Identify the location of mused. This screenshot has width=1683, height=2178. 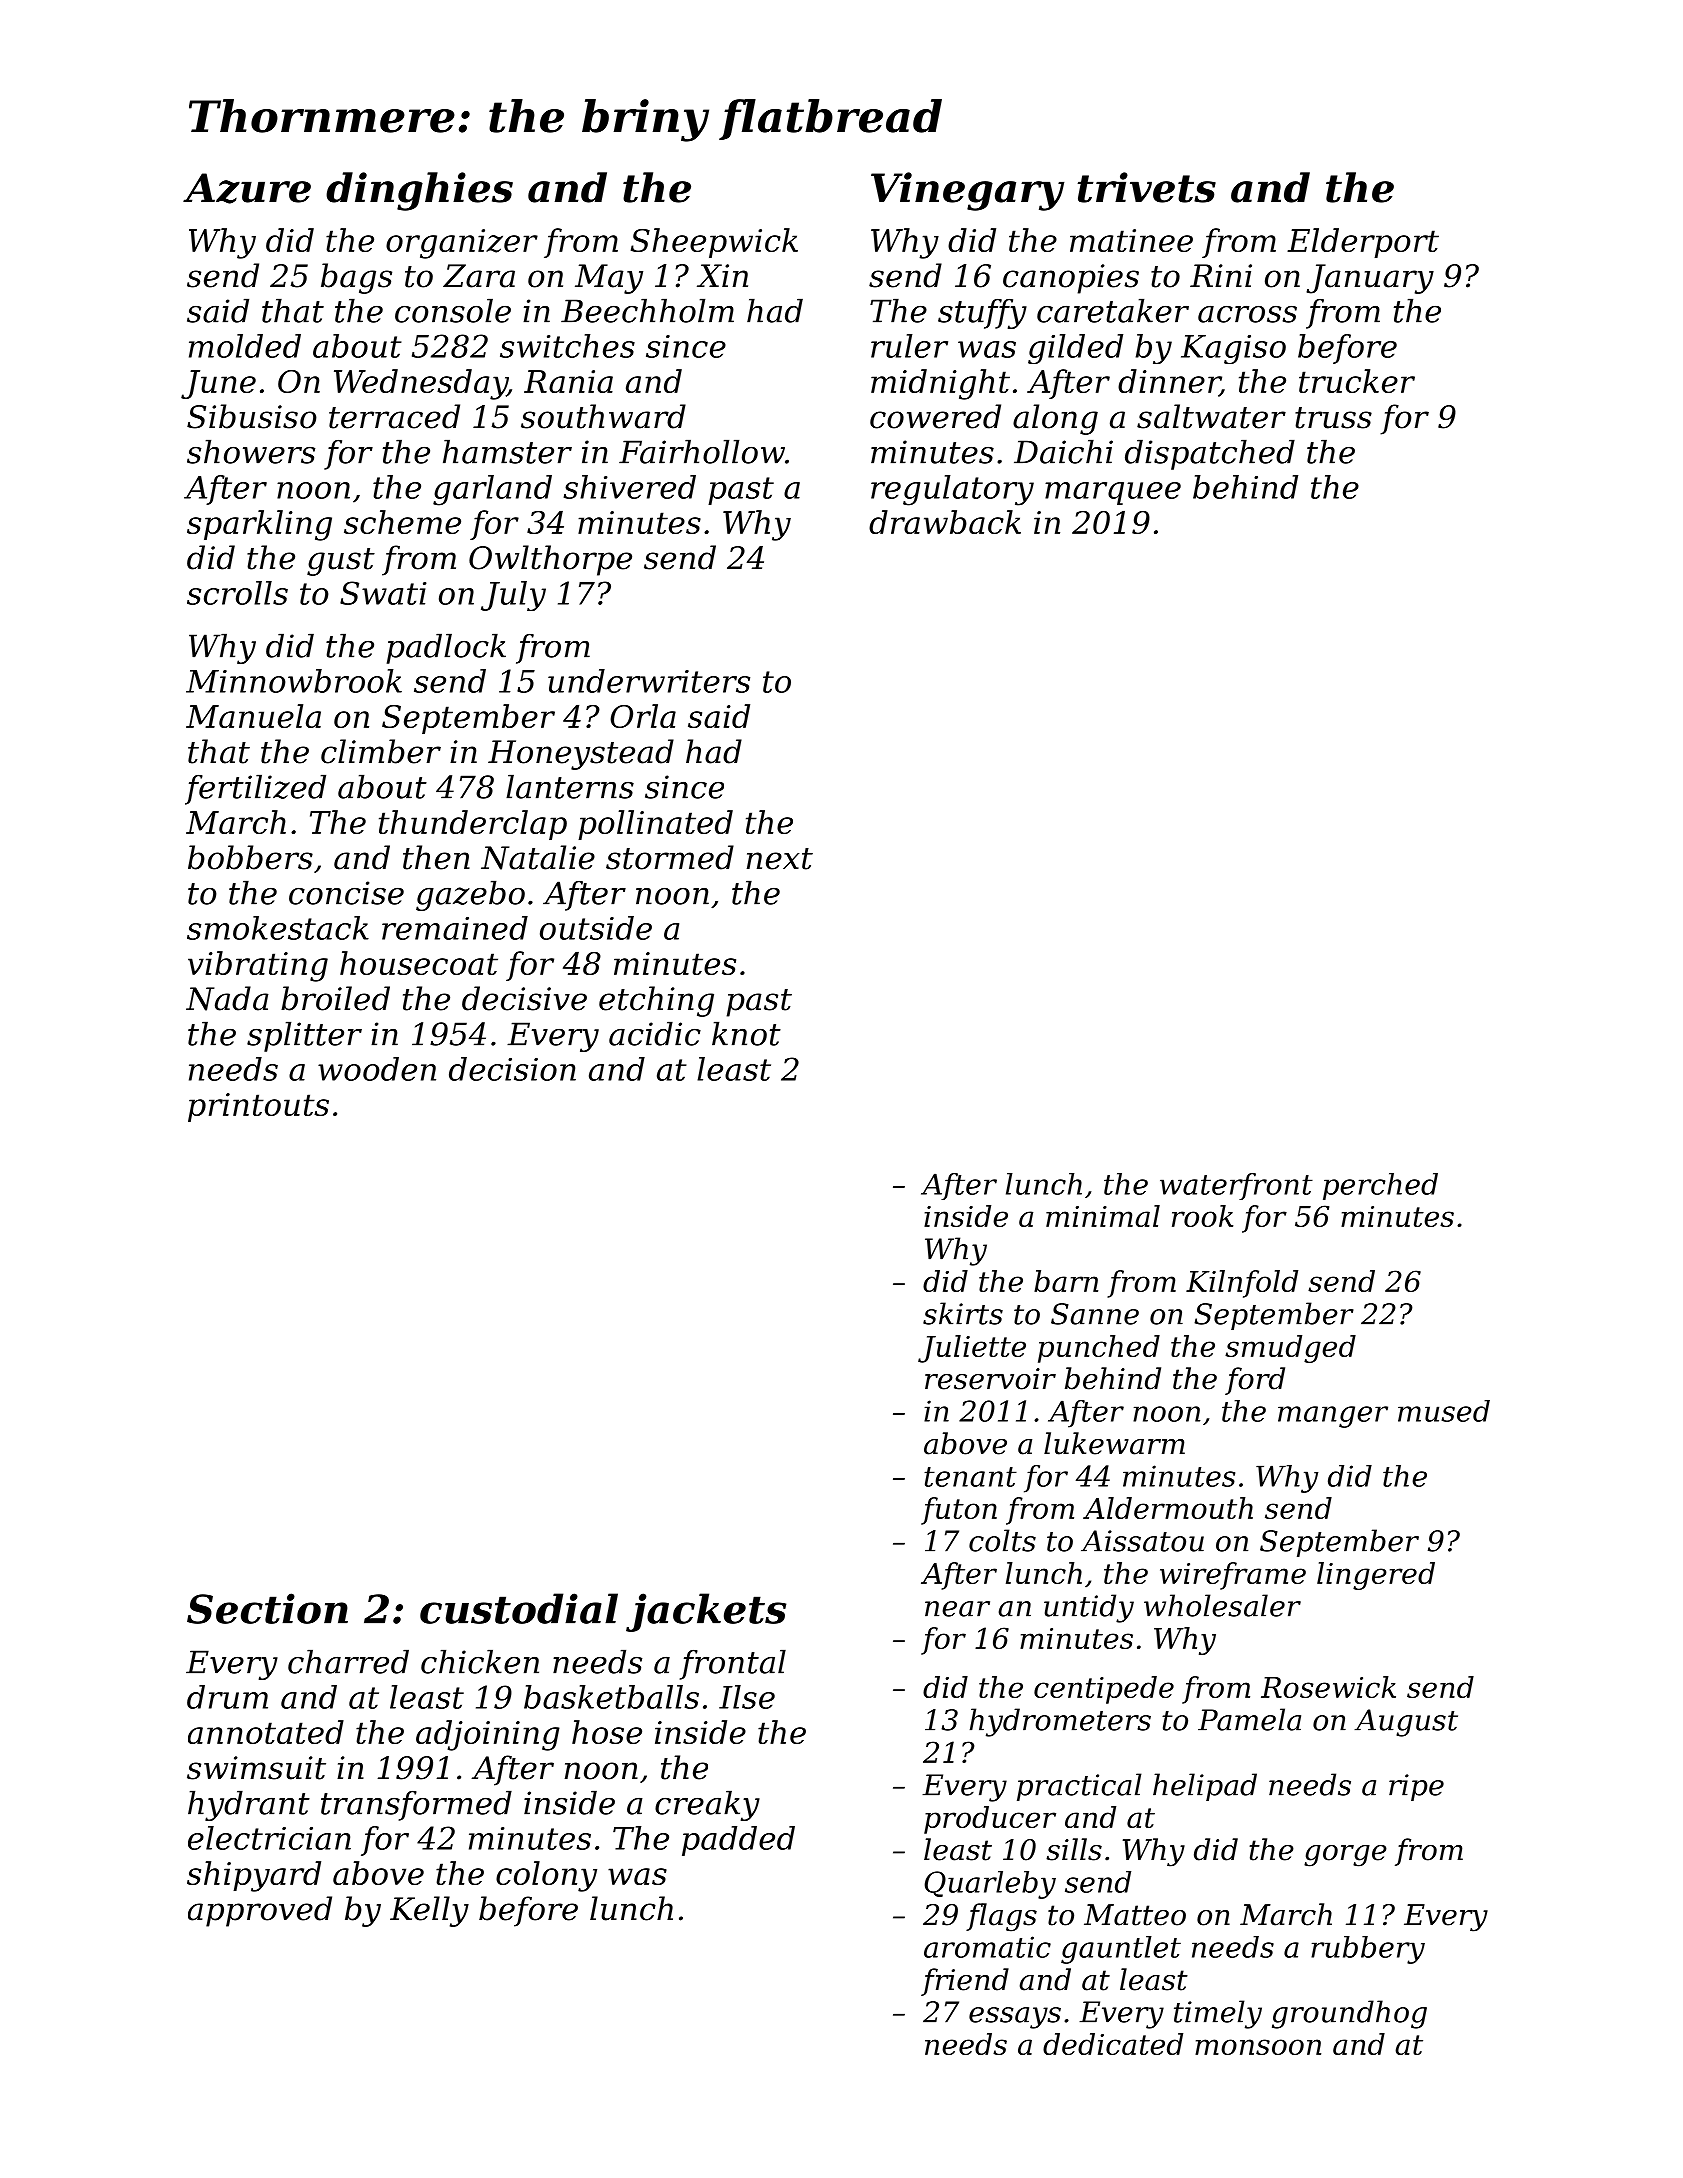
(1444, 1411).
